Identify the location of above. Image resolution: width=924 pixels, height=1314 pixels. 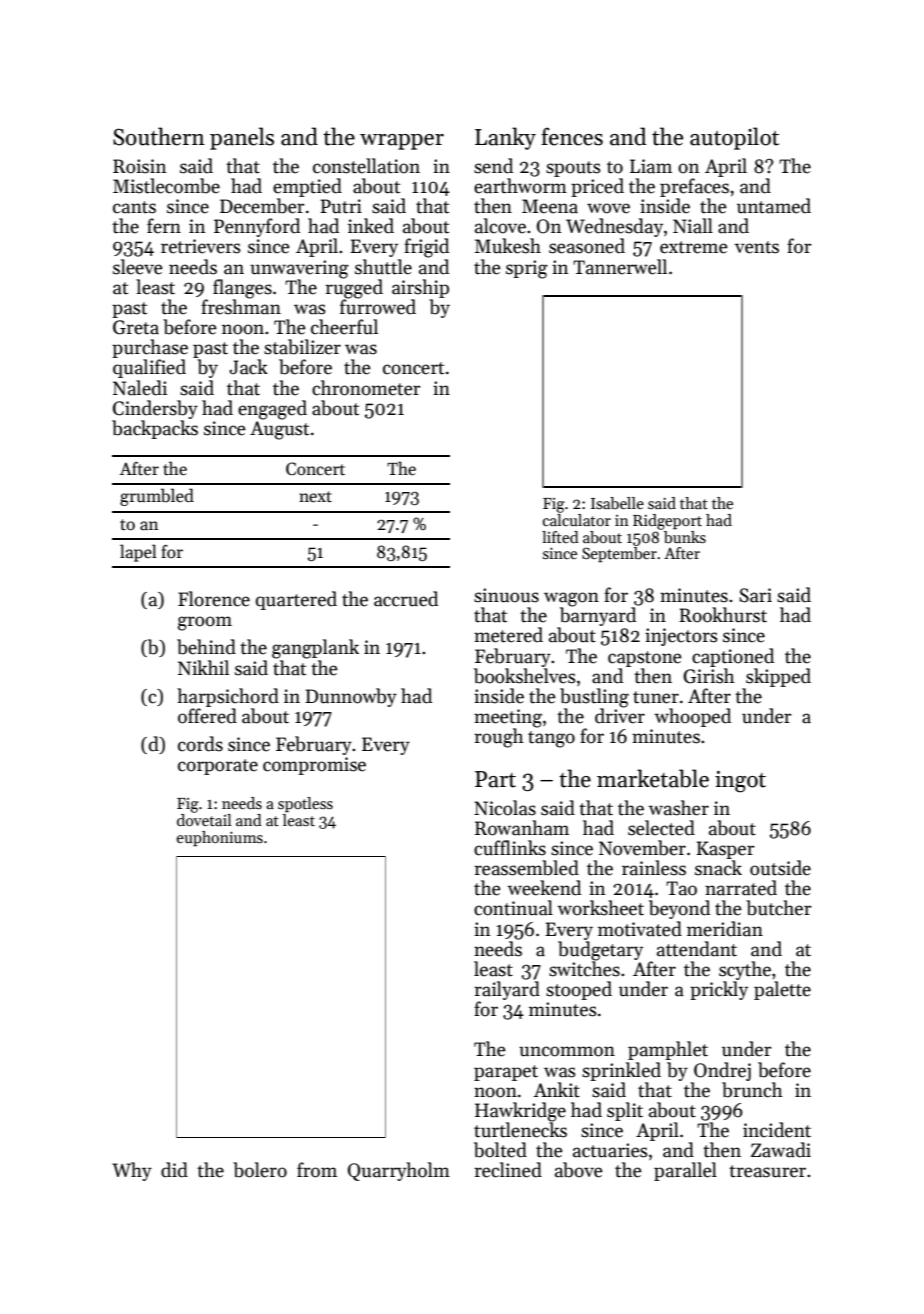
(579, 1170).
